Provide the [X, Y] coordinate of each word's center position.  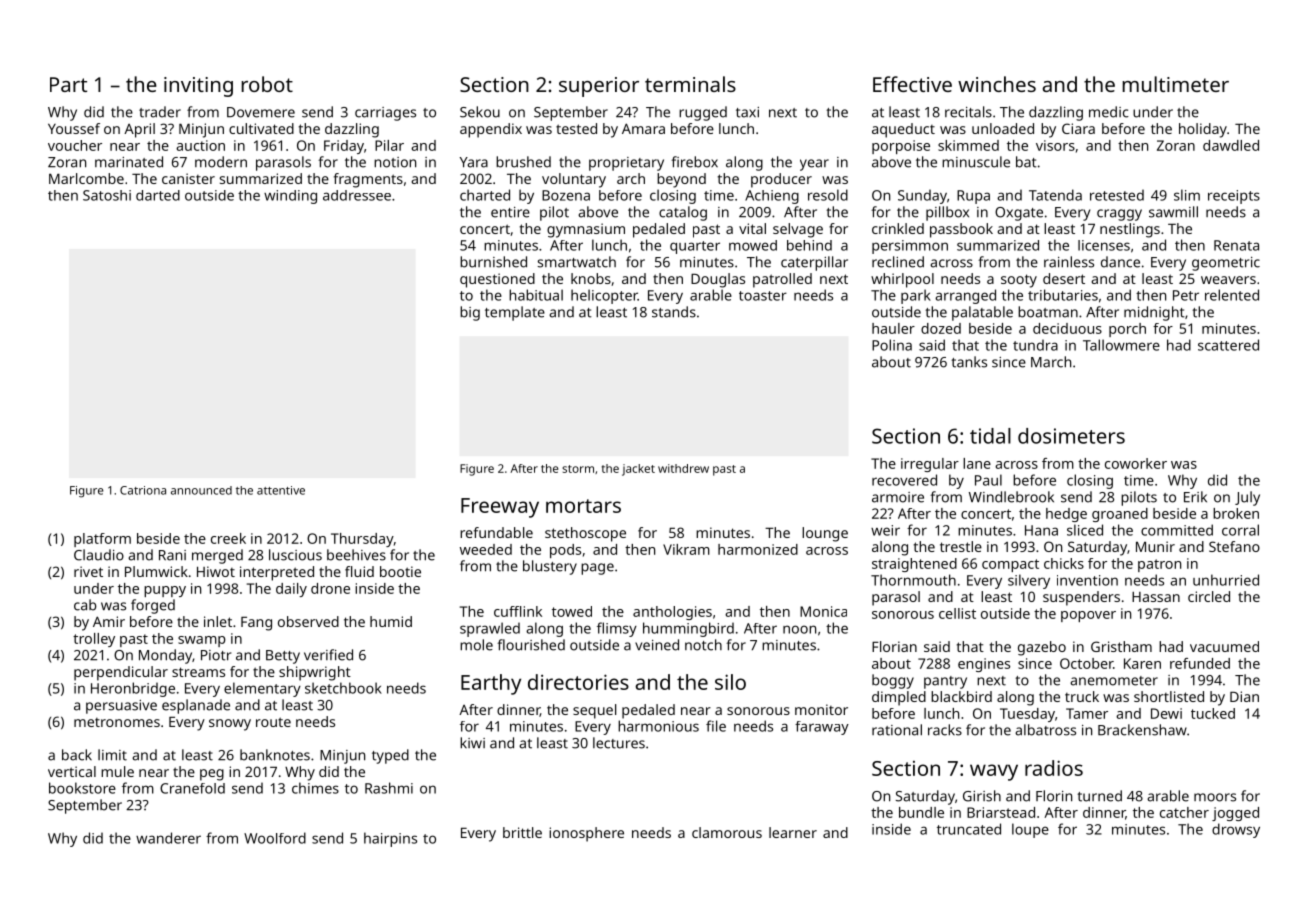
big [470, 313]
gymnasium [586, 230]
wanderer [168, 838]
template [515, 313]
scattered [1228, 345]
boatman [1048, 312]
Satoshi [107, 195]
